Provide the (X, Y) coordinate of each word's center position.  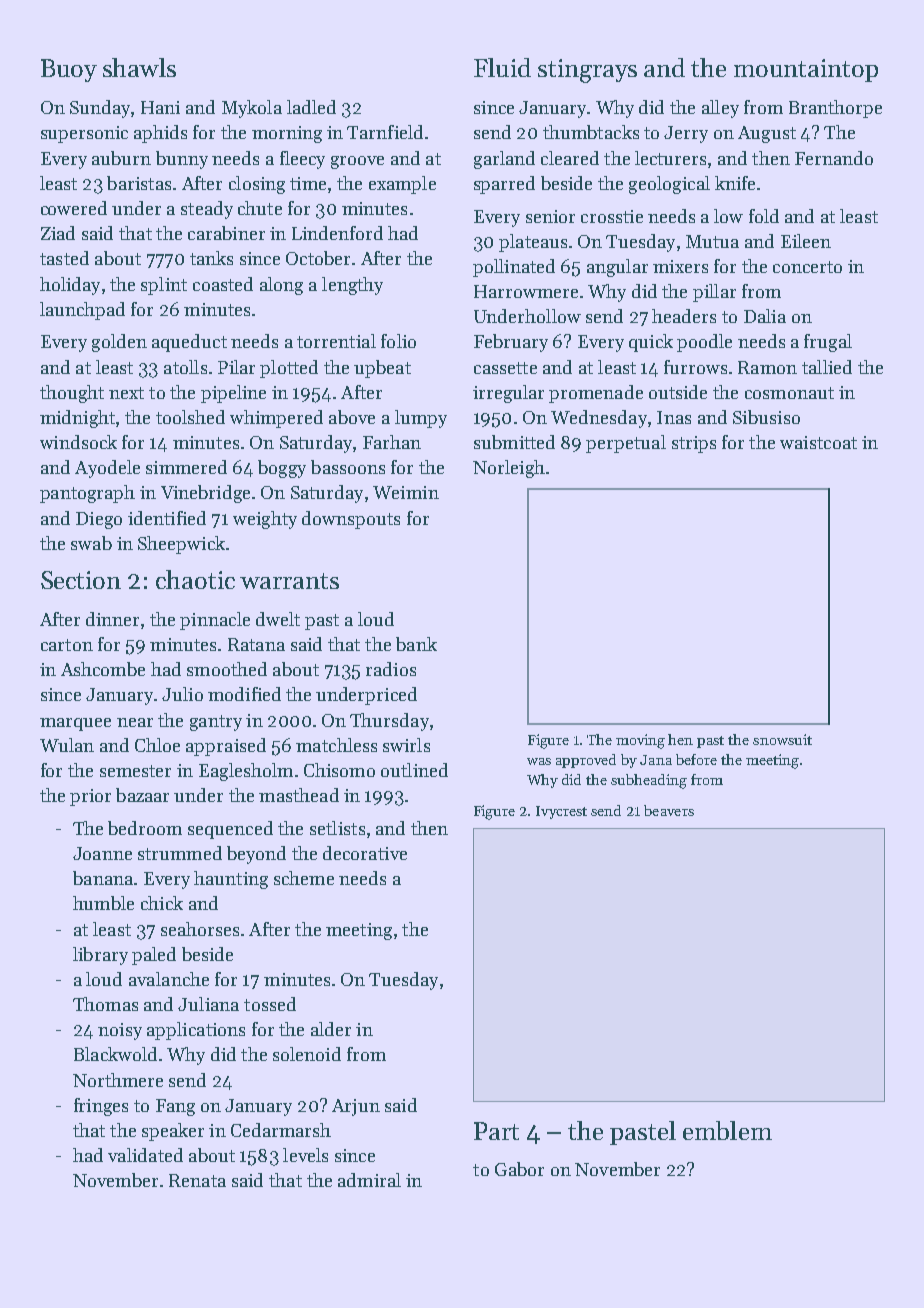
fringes (101, 1107)
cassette (505, 368)
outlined (414, 770)
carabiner (226, 233)
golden (119, 343)
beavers (669, 810)
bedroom (145, 828)
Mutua (712, 241)
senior (550, 216)
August (767, 134)
